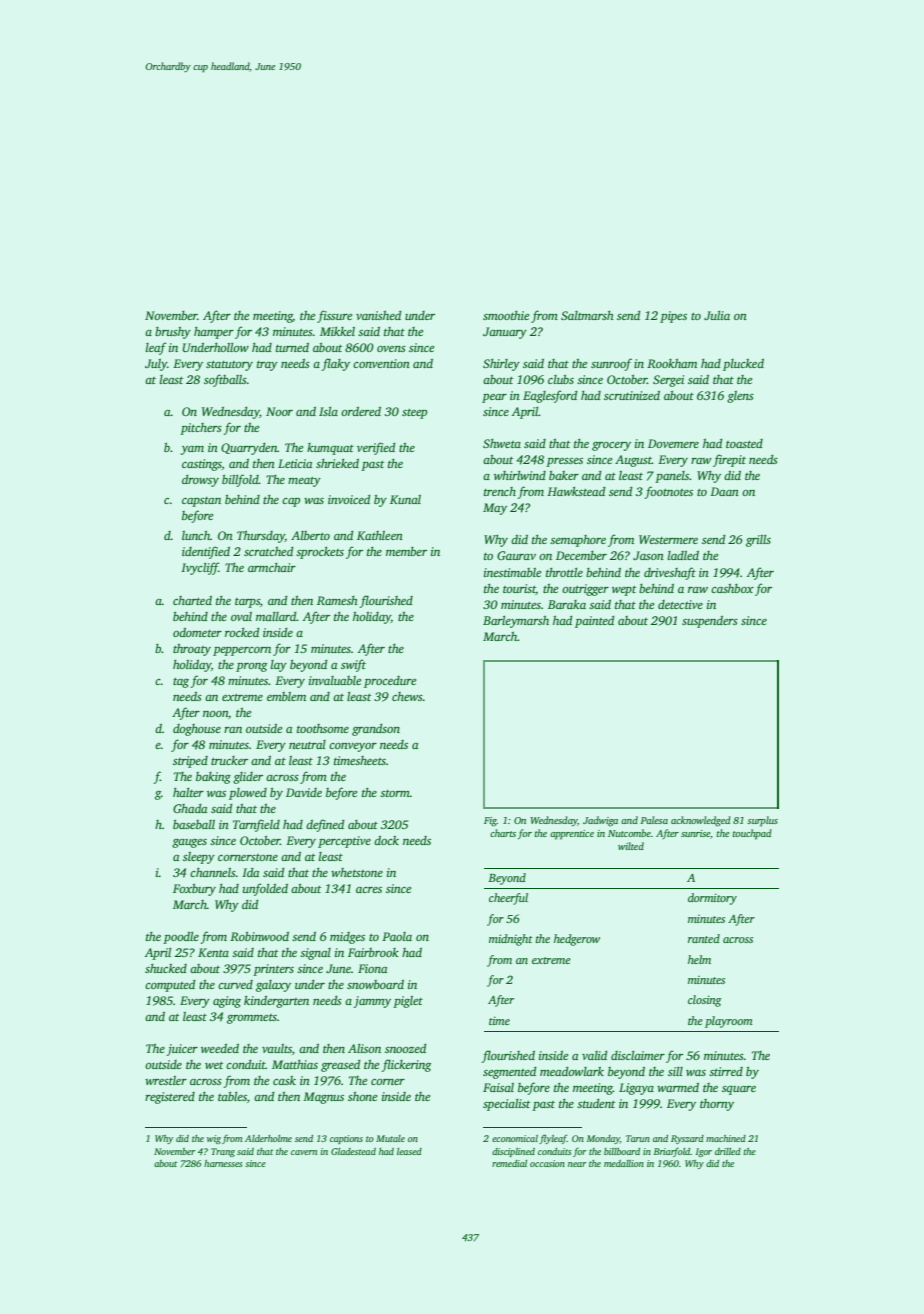 Image resolution: width=924 pixels, height=1314 pixels. Describe the element at coordinates (202, 465) in the screenshot. I see `castings` at that location.
